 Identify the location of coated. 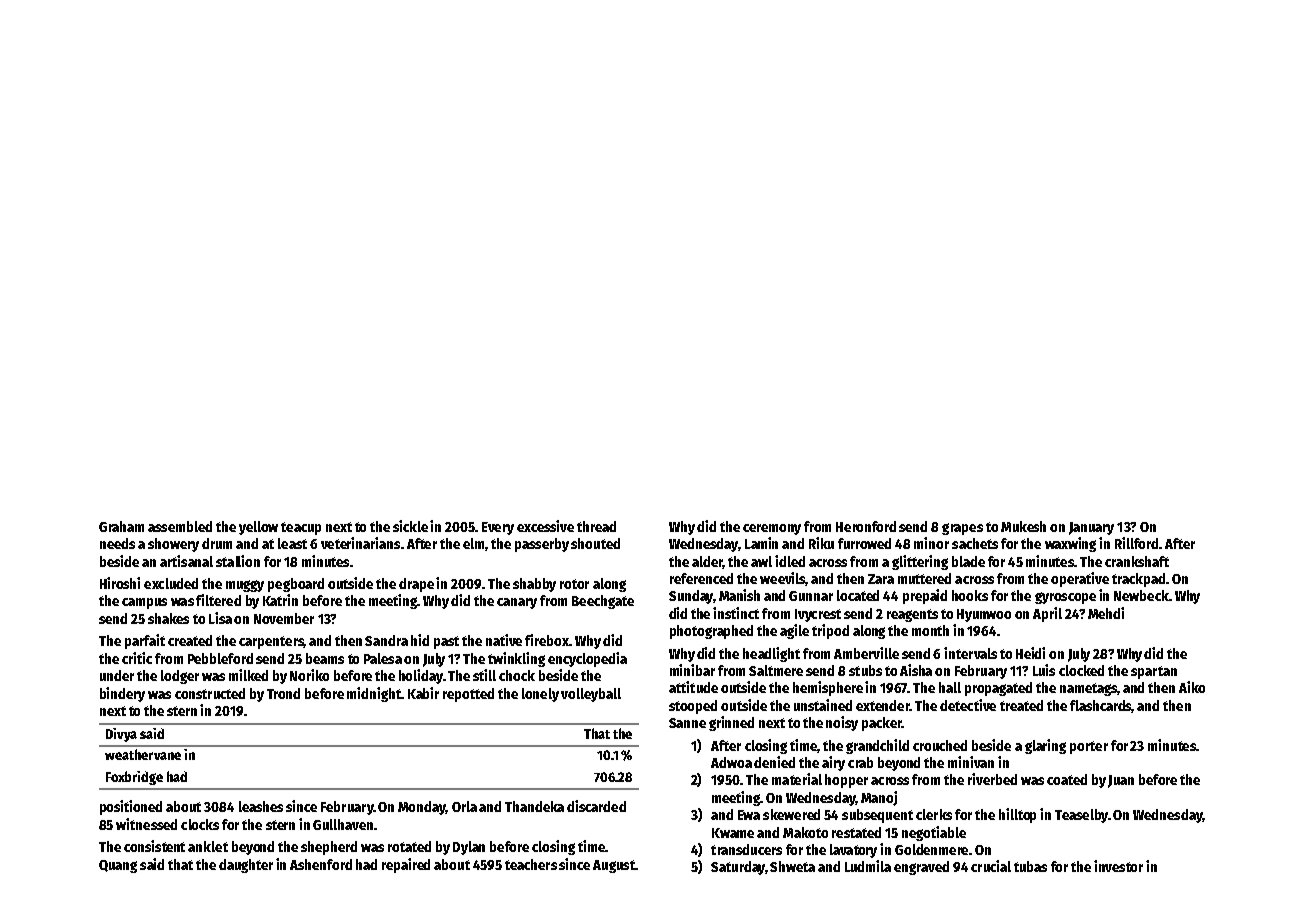
(1067, 779).
